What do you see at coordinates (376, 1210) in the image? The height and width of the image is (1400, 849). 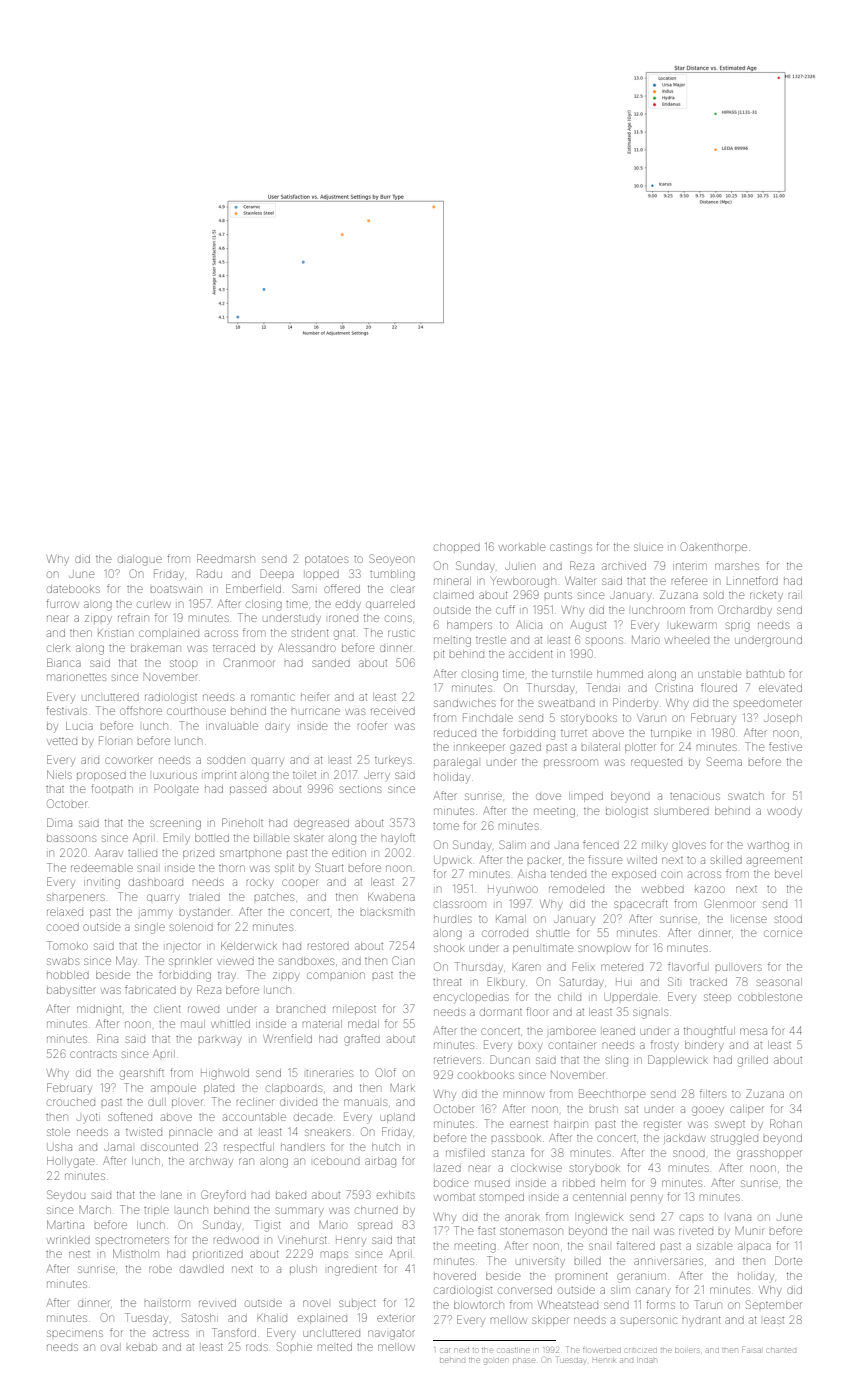 I see `churned` at bounding box center [376, 1210].
